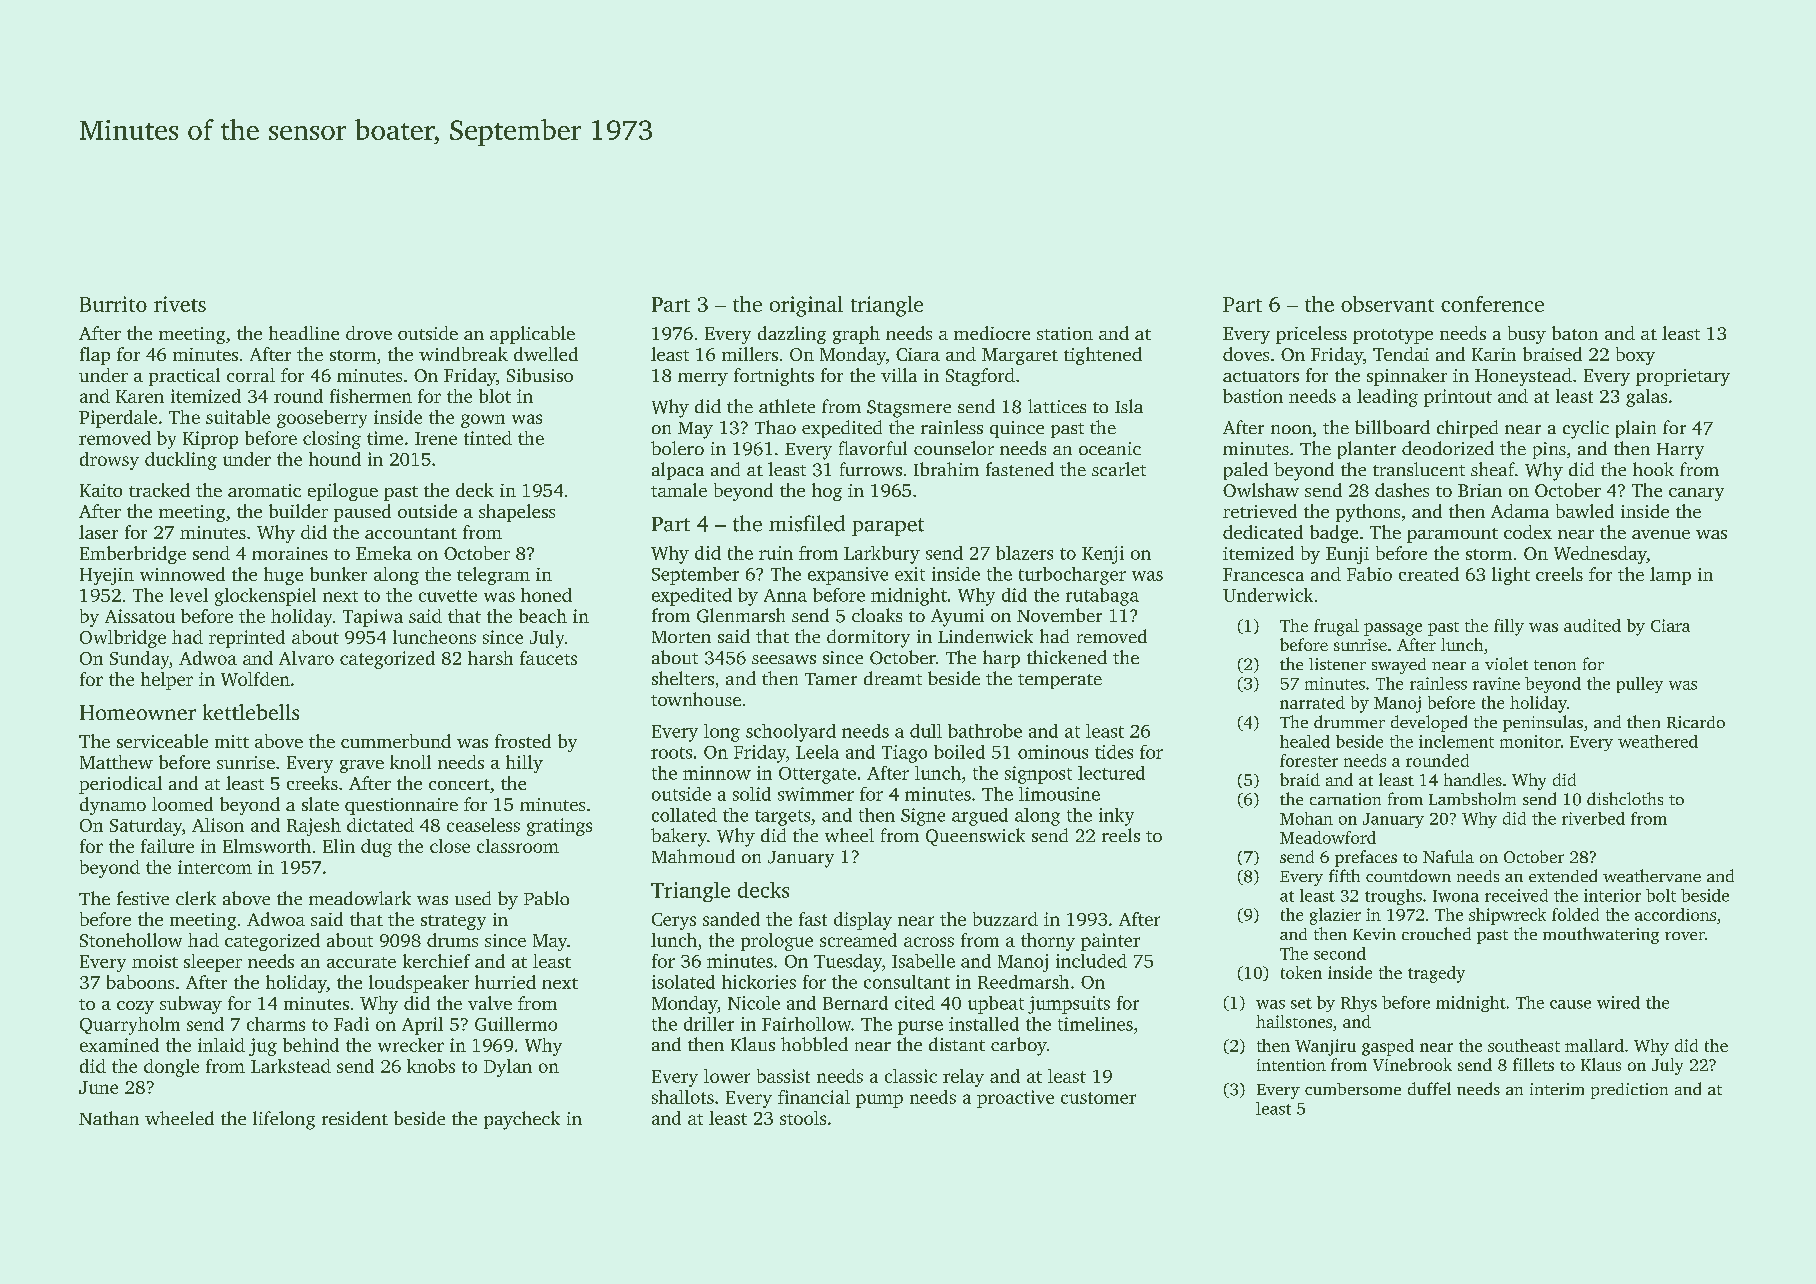  I want to click on Rhys, so click(1359, 1004).
